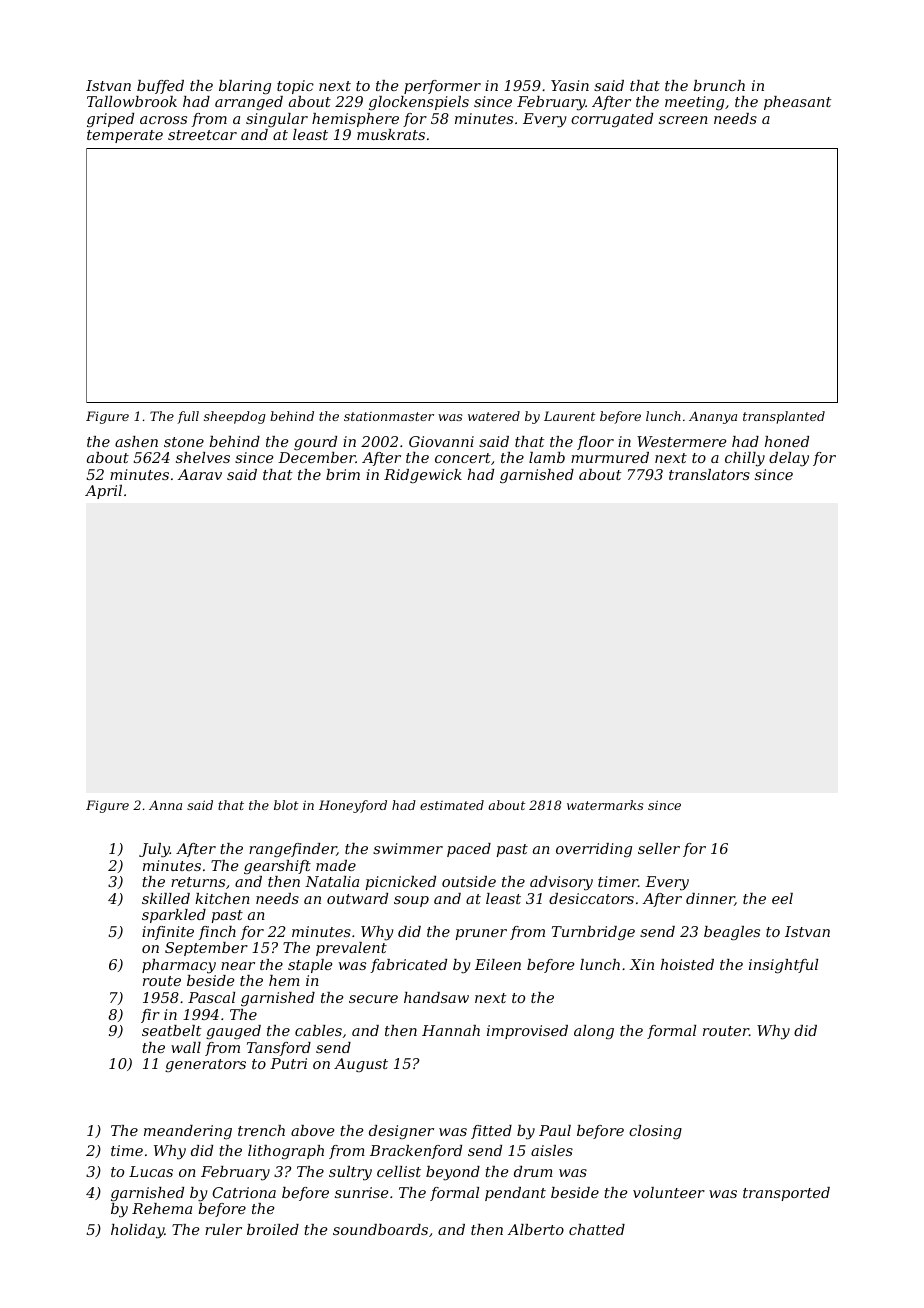 This image has width=924, height=1308. I want to click on transported, so click(786, 1194).
